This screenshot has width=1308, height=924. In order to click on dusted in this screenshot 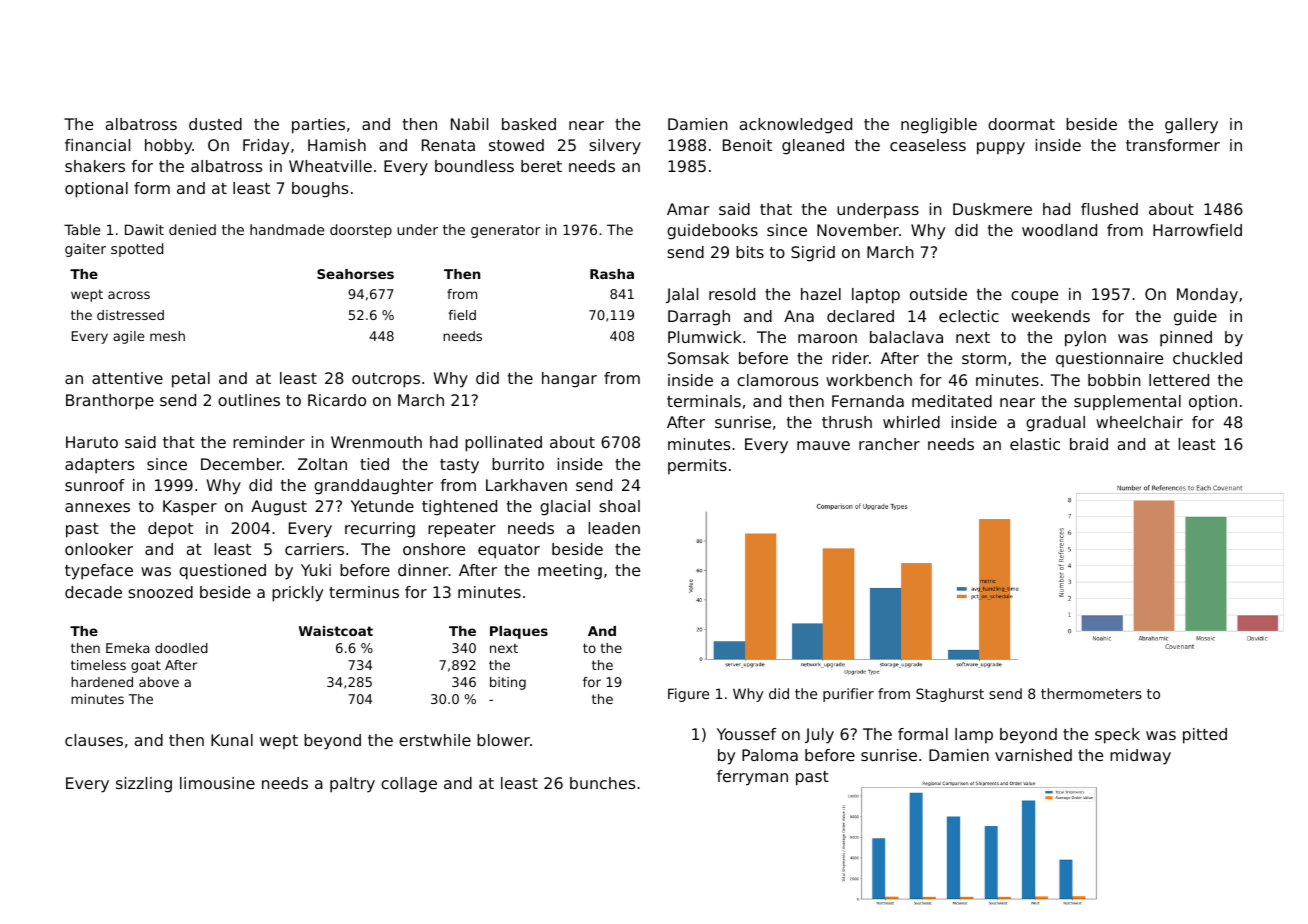, I will do `click(215, 124)`.
